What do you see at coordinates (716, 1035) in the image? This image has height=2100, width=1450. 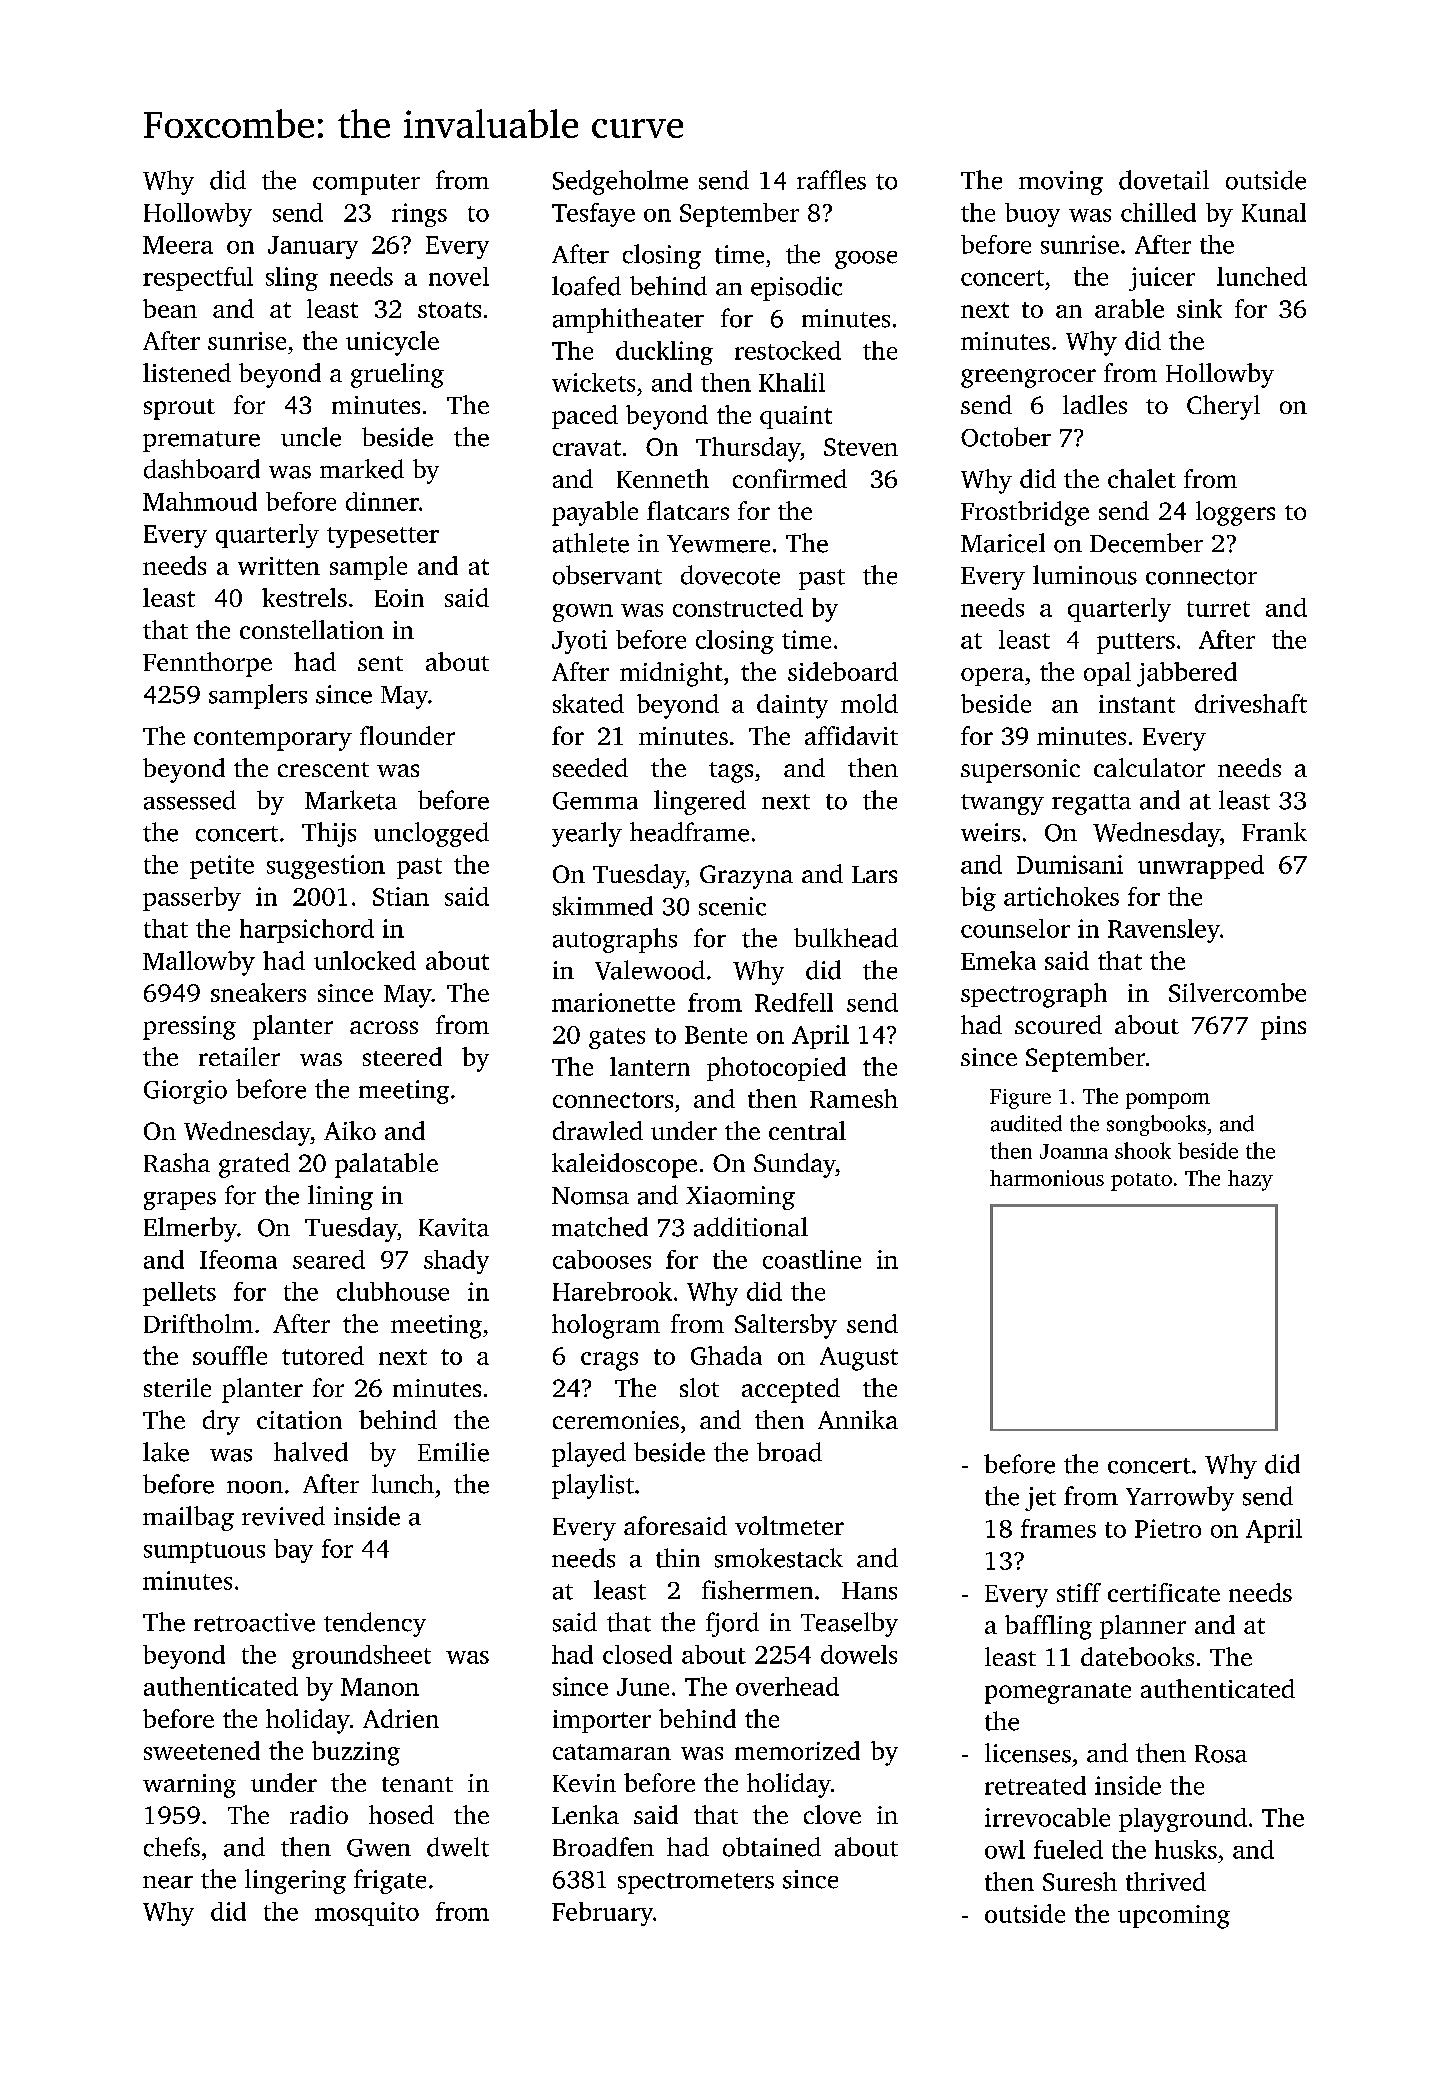 I see `Bente` at bounding box center [716, 1035].
